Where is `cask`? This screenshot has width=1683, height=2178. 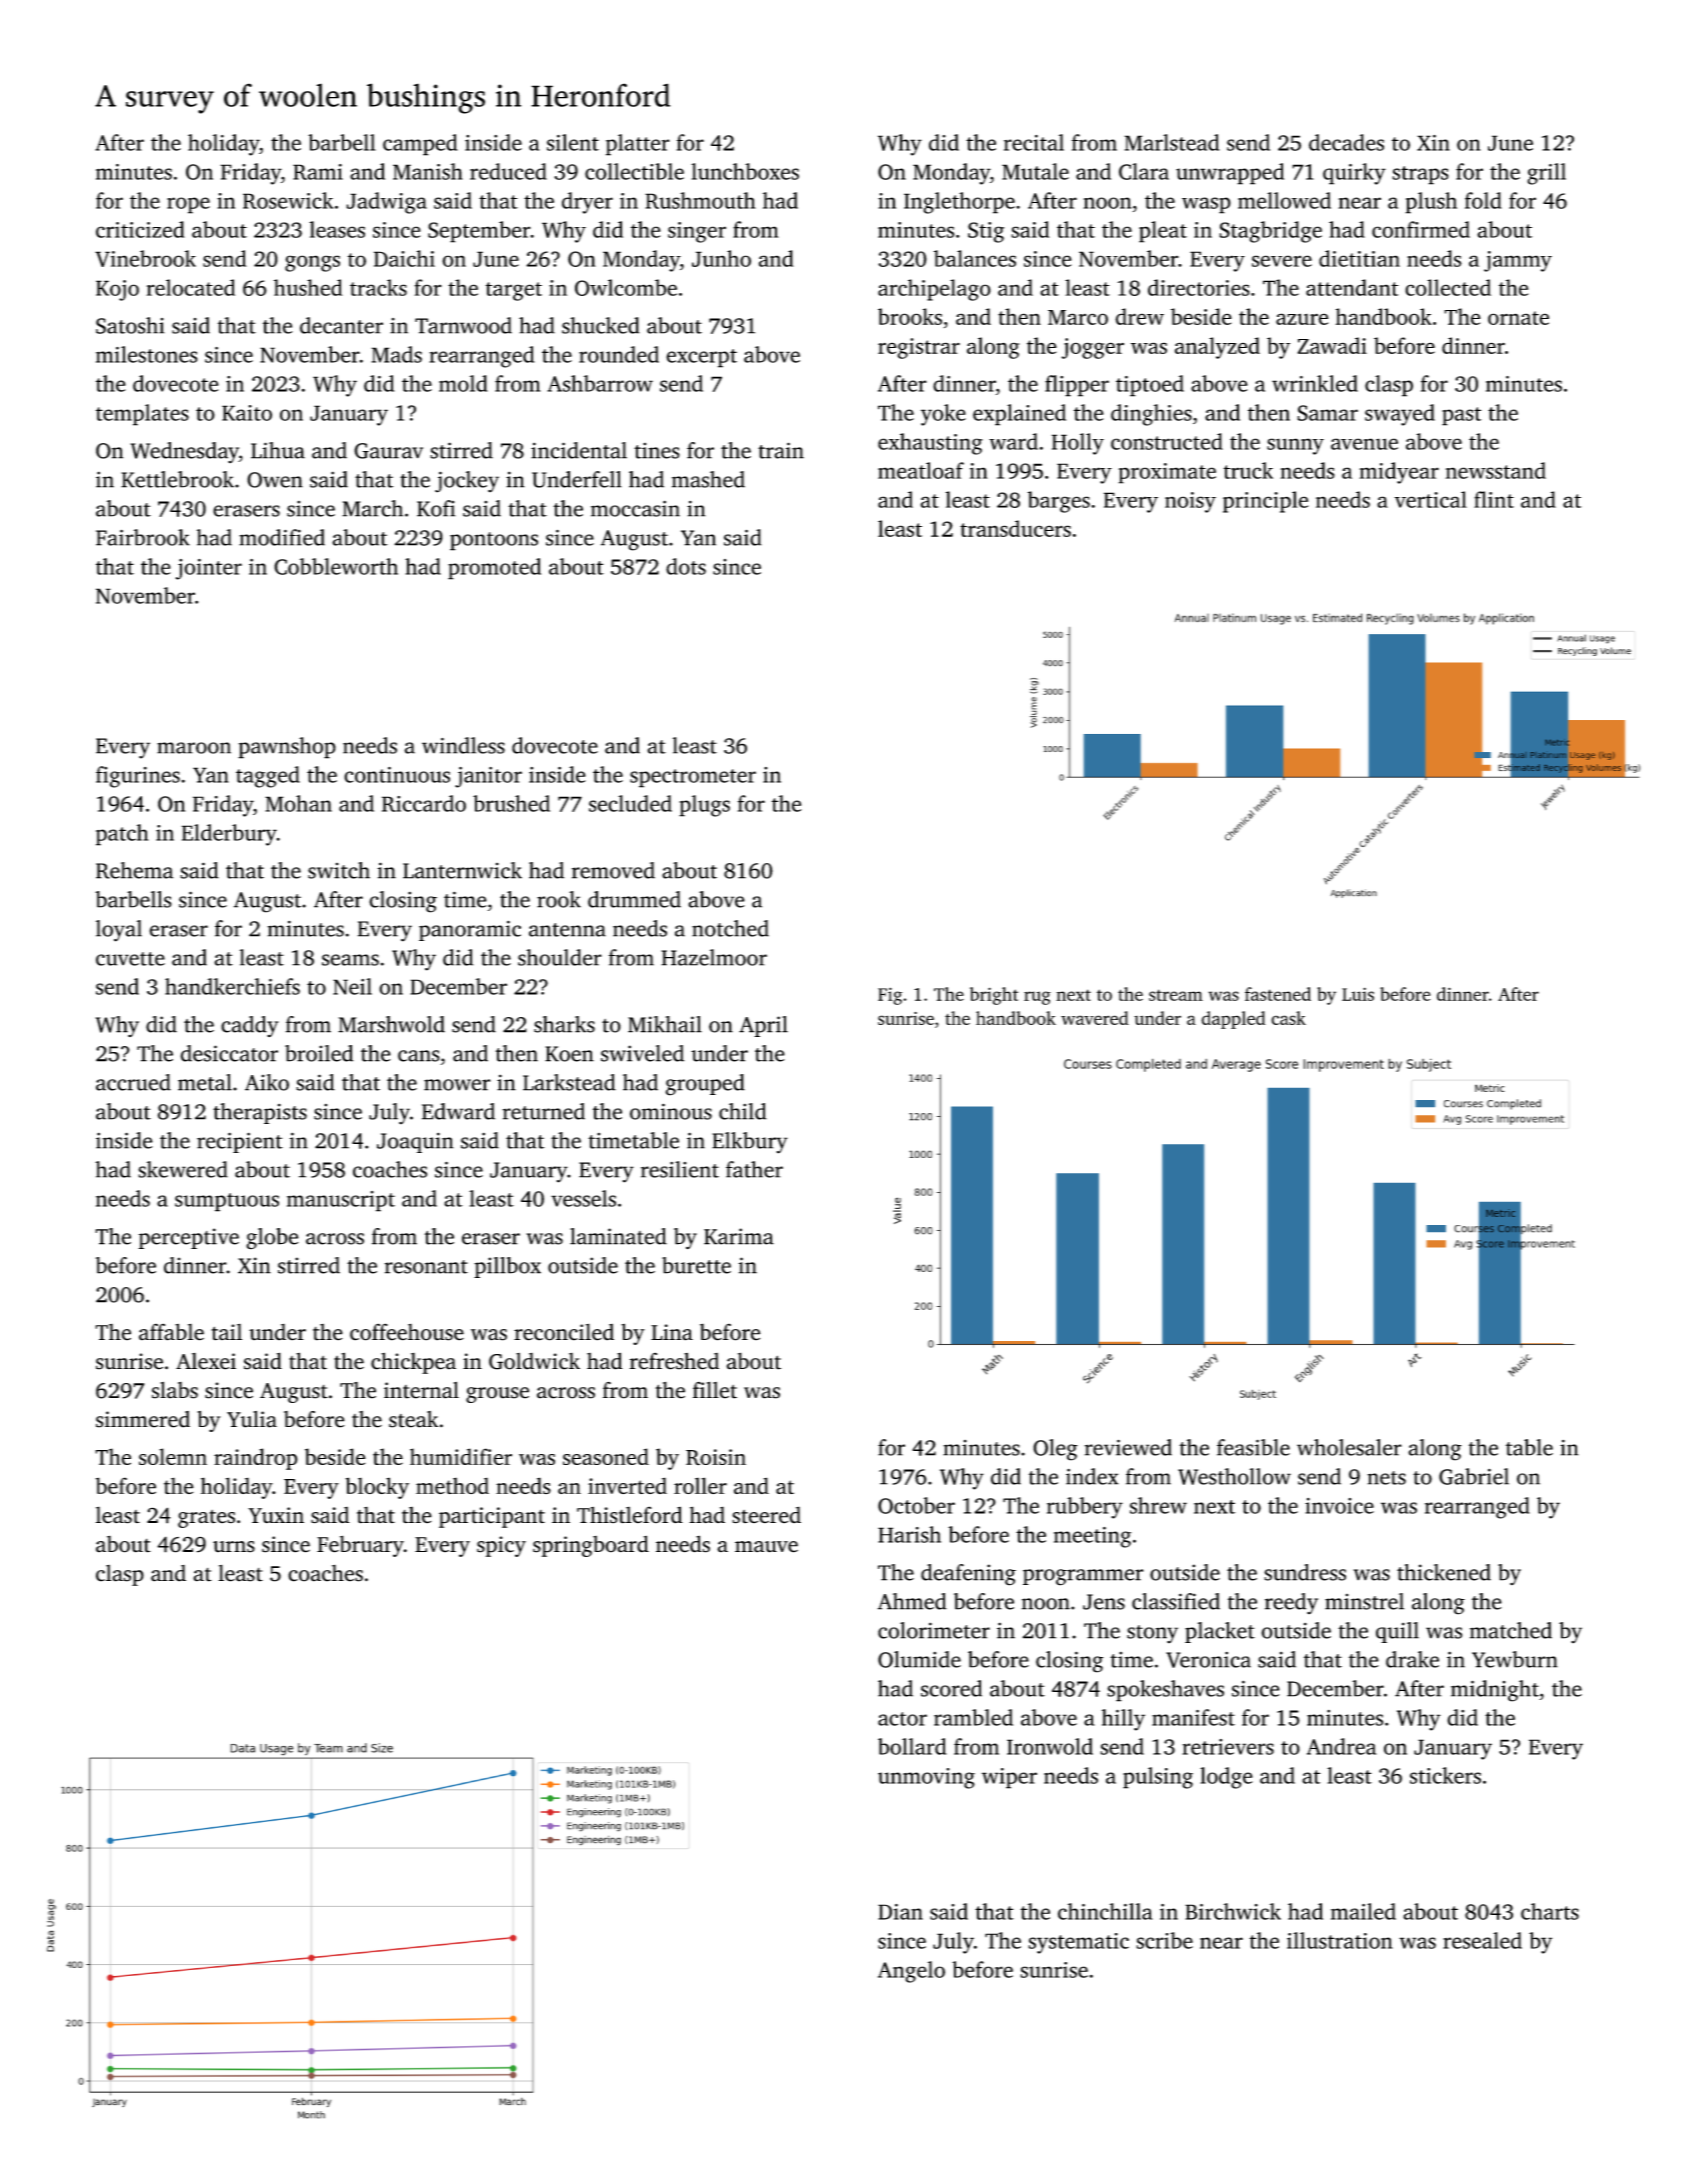 cask is located at coordinates (1288, 1018).
